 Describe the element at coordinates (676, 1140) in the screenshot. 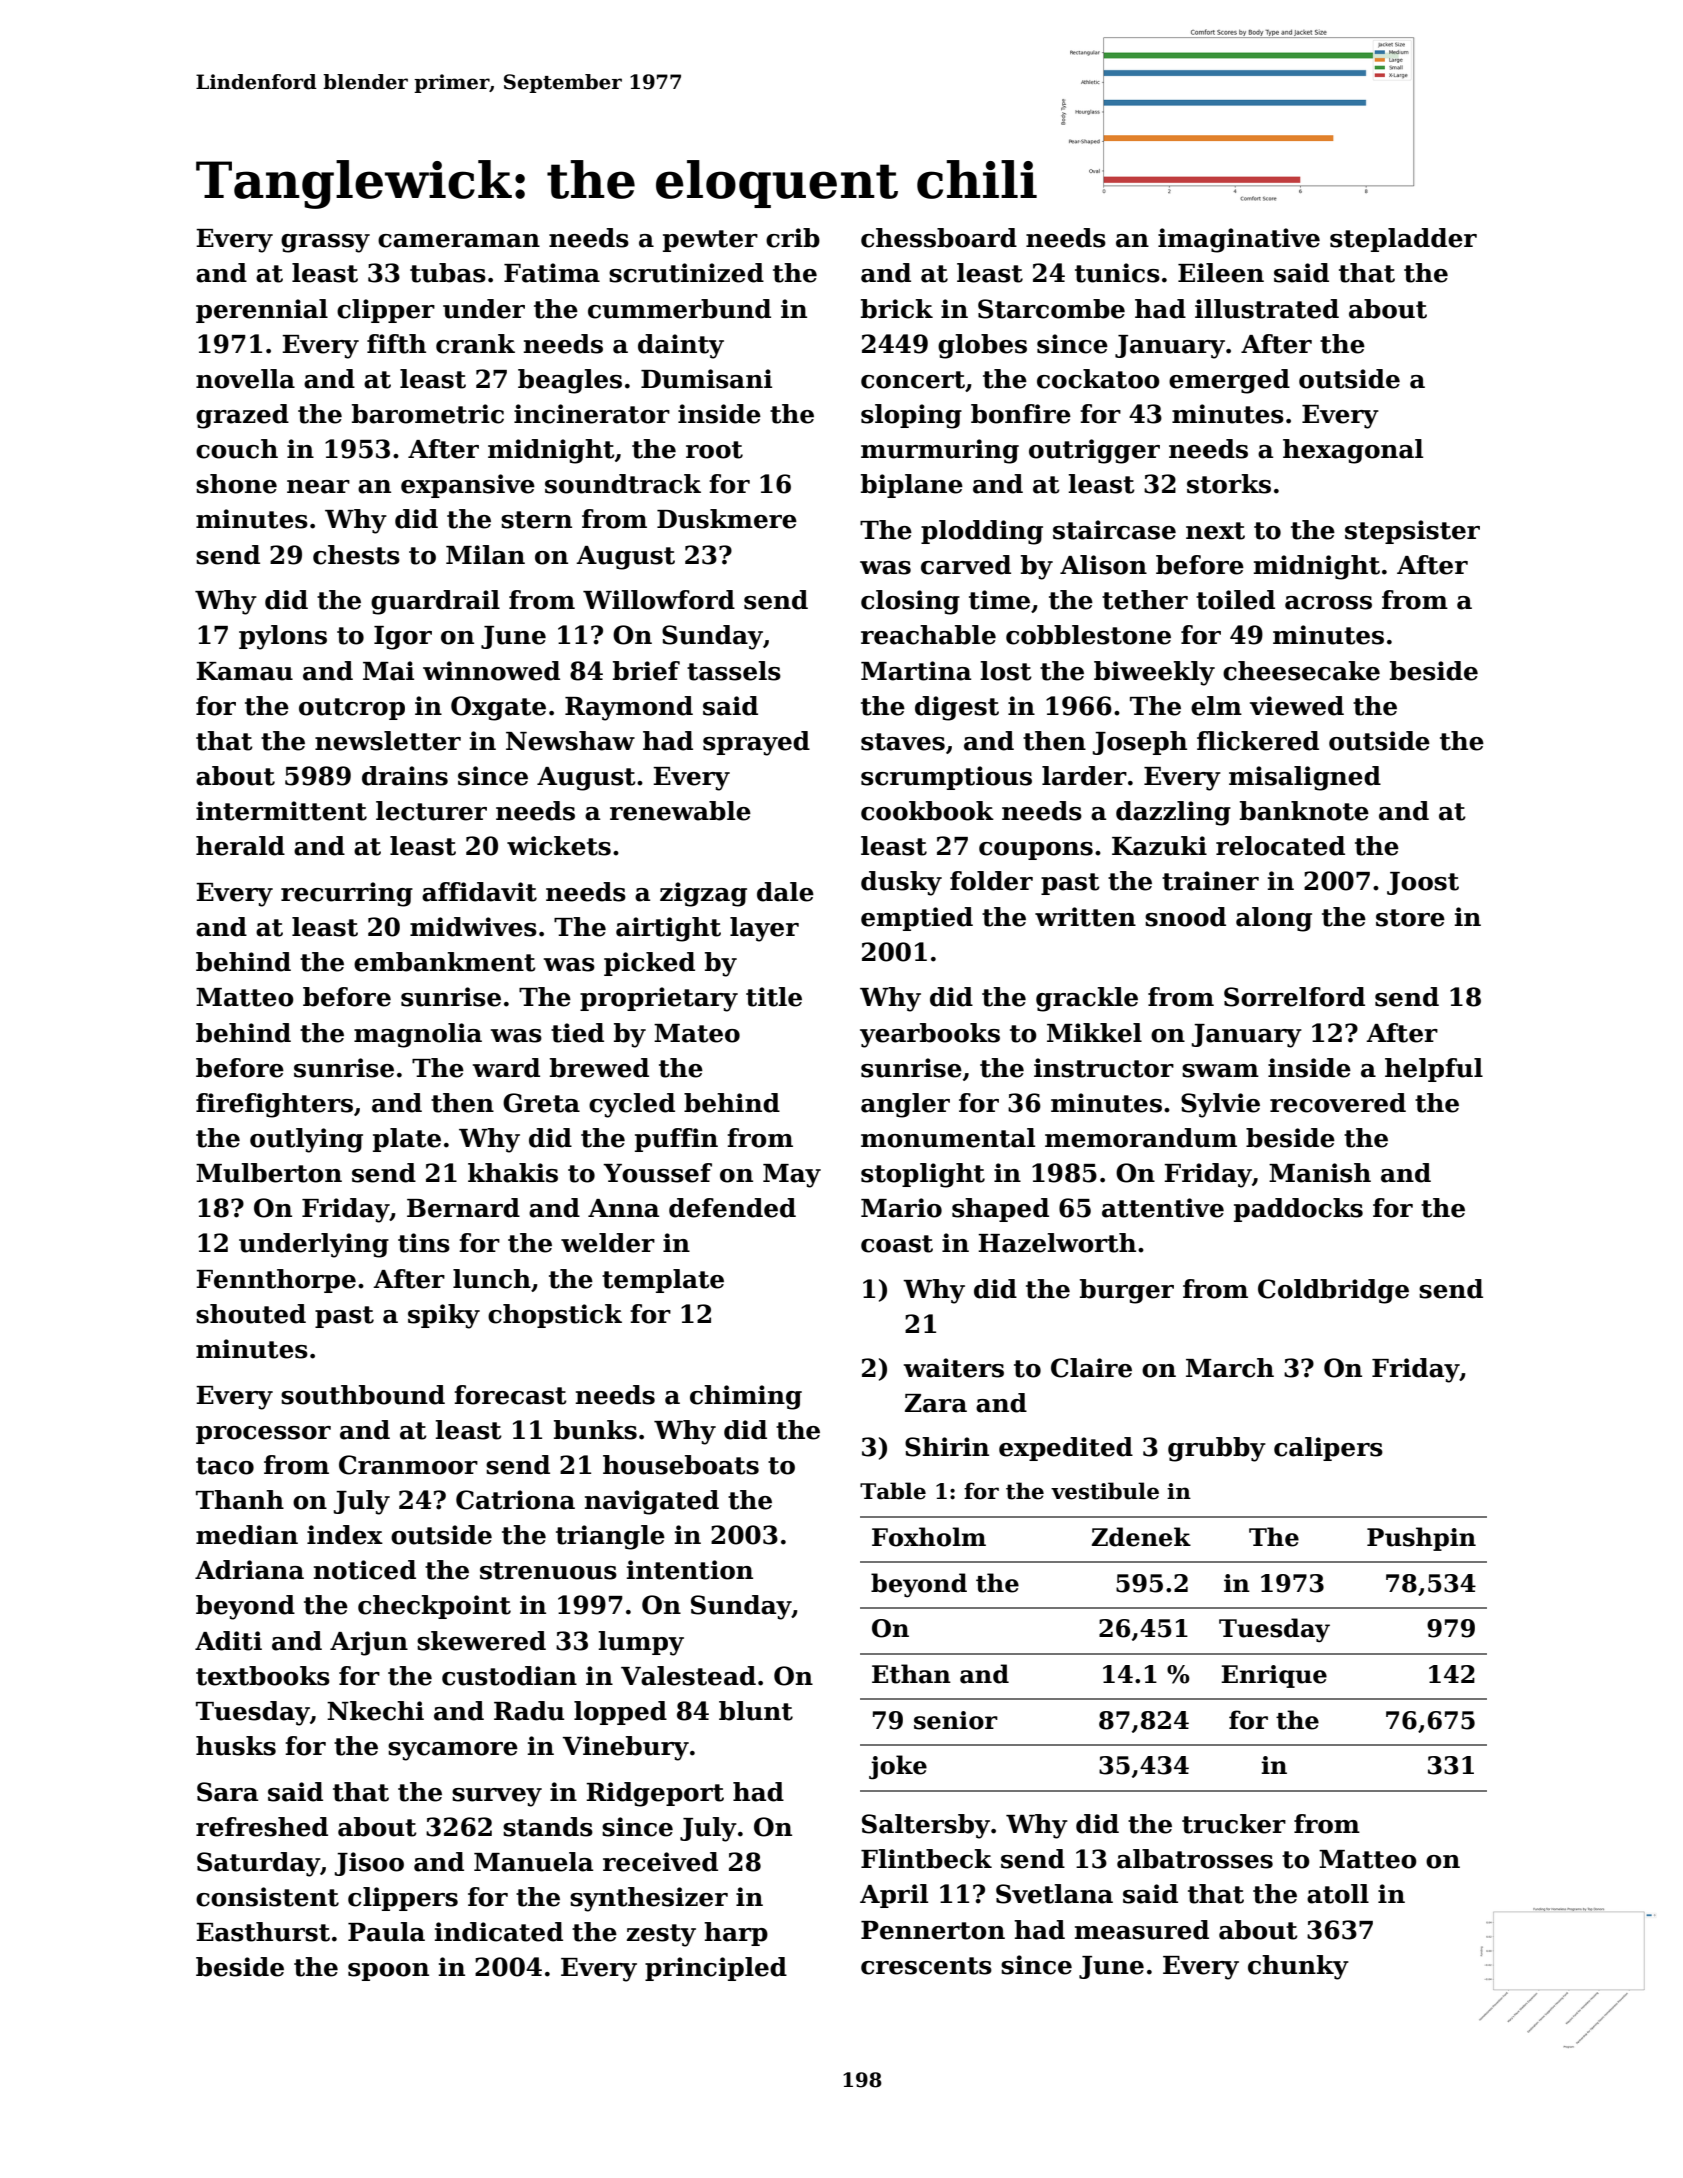

I see `puffin` at that location.
